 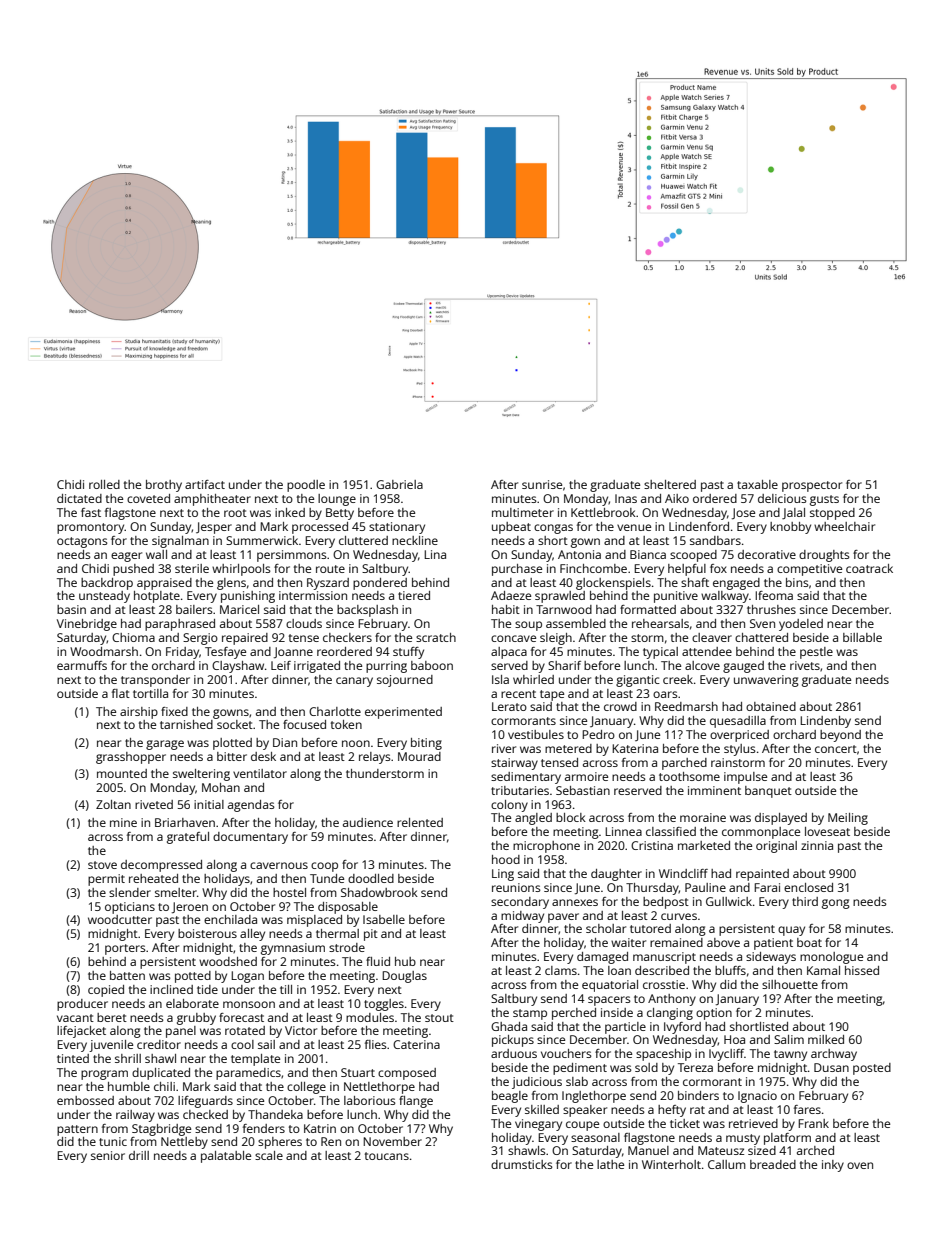 I want to click on fox, so click(x=718, y=568).
